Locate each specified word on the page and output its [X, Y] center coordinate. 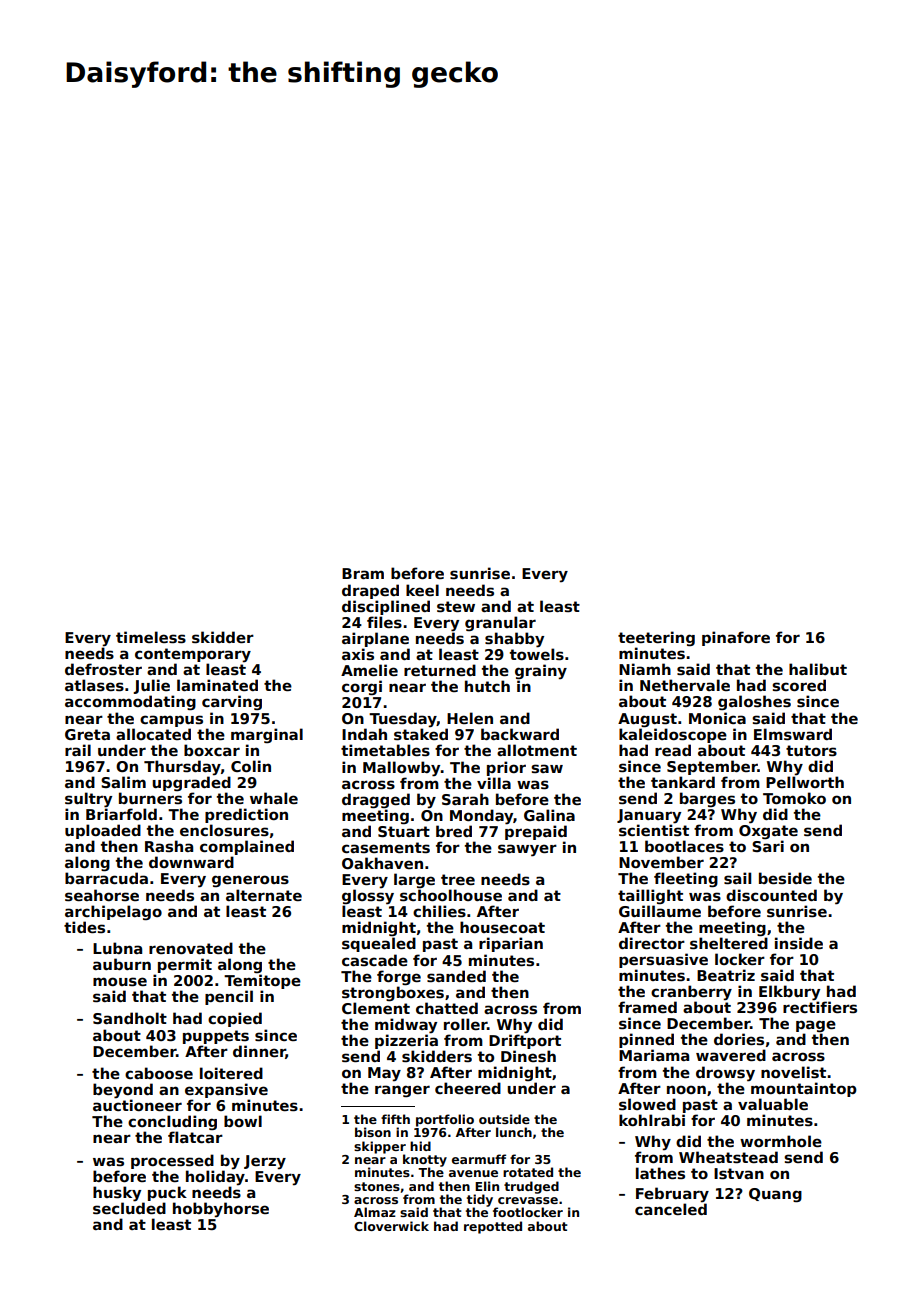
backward [520, 734]
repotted [493, 1227]
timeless [151, 637]
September [712, 767]
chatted [447, 1008]
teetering [656, 638]
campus [171, 721]
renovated [191, 948]
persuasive [663, 960]
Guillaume [660, 911]
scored [799, 685]
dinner [259, 1052]
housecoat [502, 927]
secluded [129, 1208]
